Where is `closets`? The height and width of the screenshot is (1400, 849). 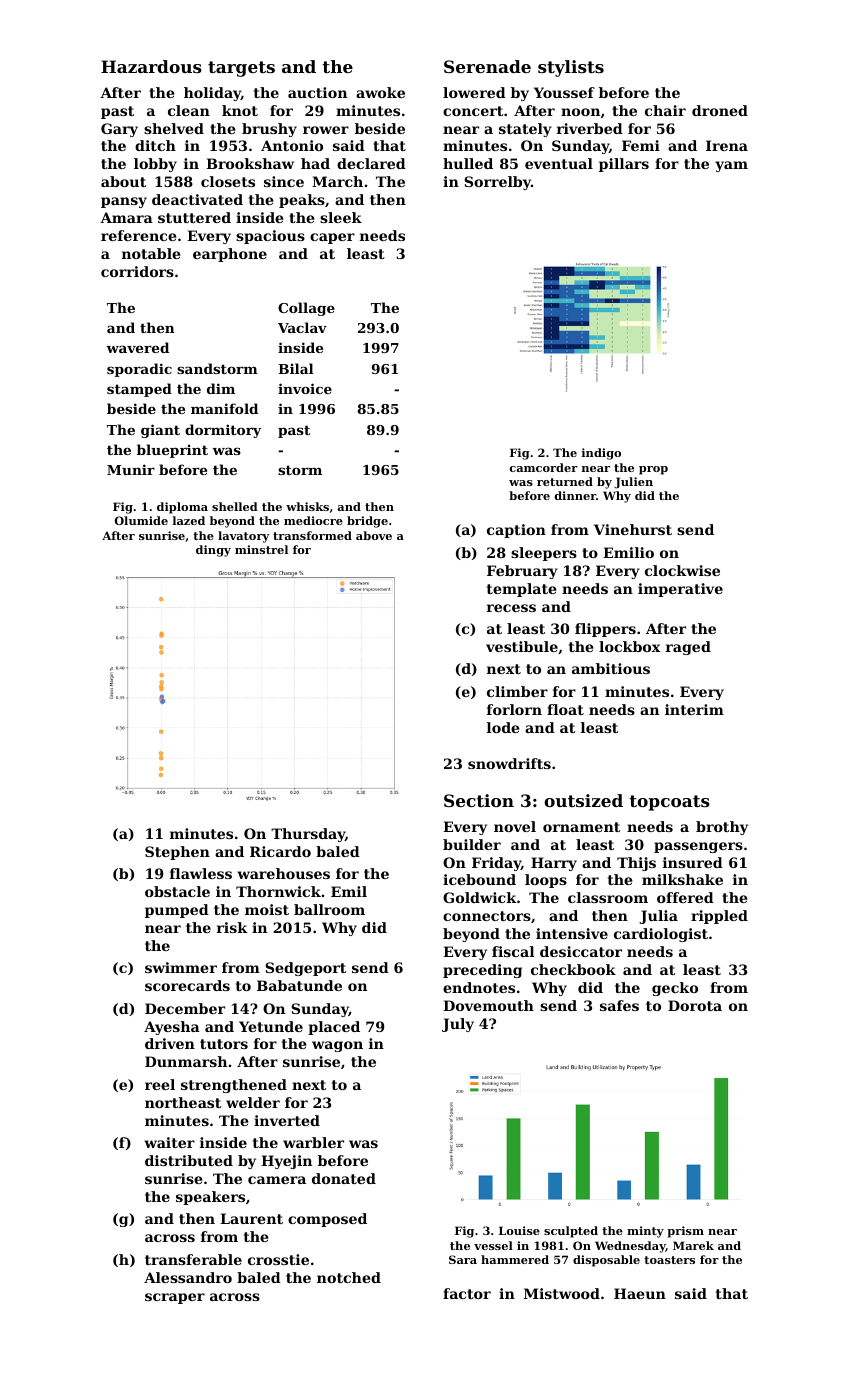 closets is located at coordinates (228, 181).
